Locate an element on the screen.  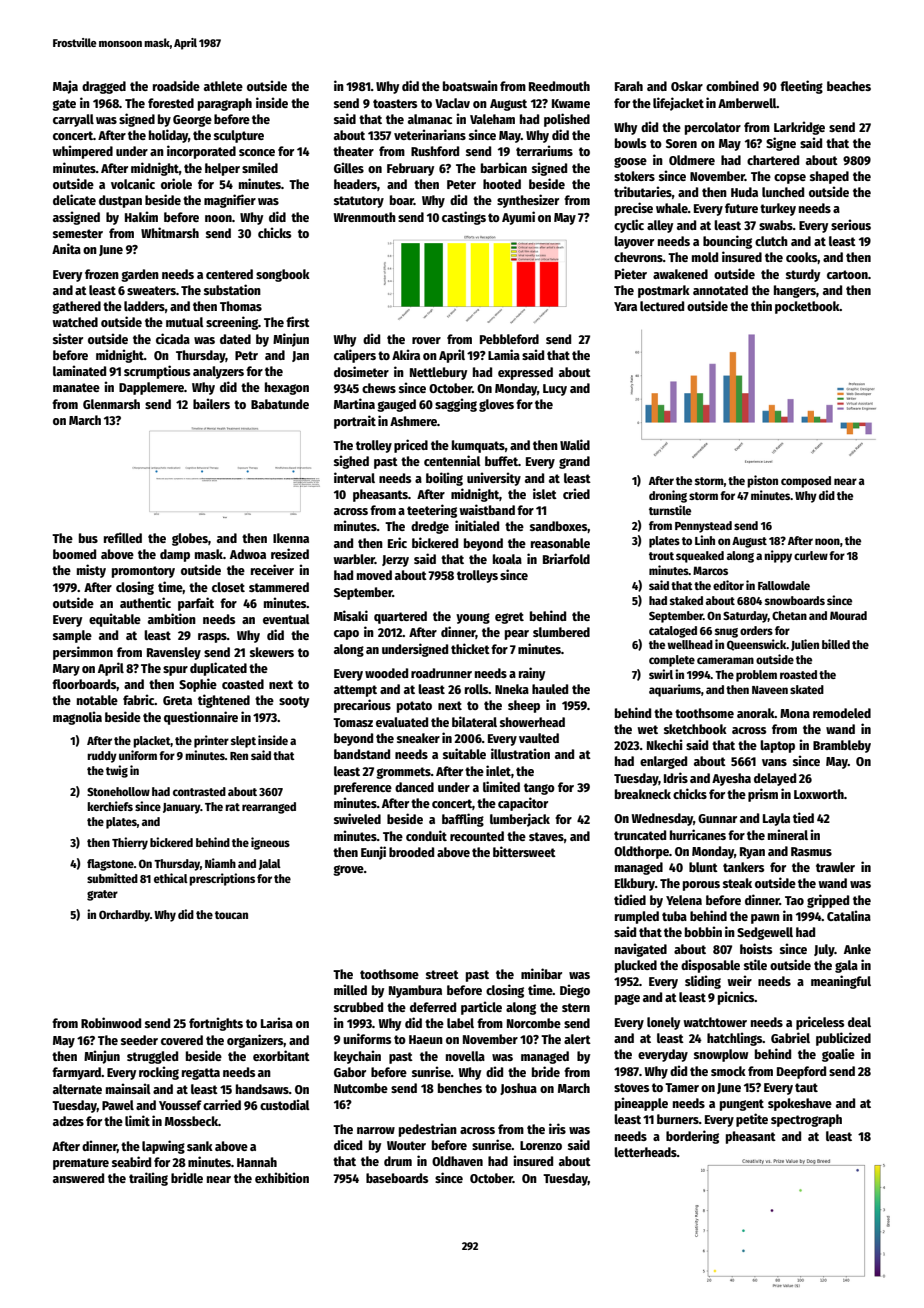
composed is located at coordinates (806, 482).
